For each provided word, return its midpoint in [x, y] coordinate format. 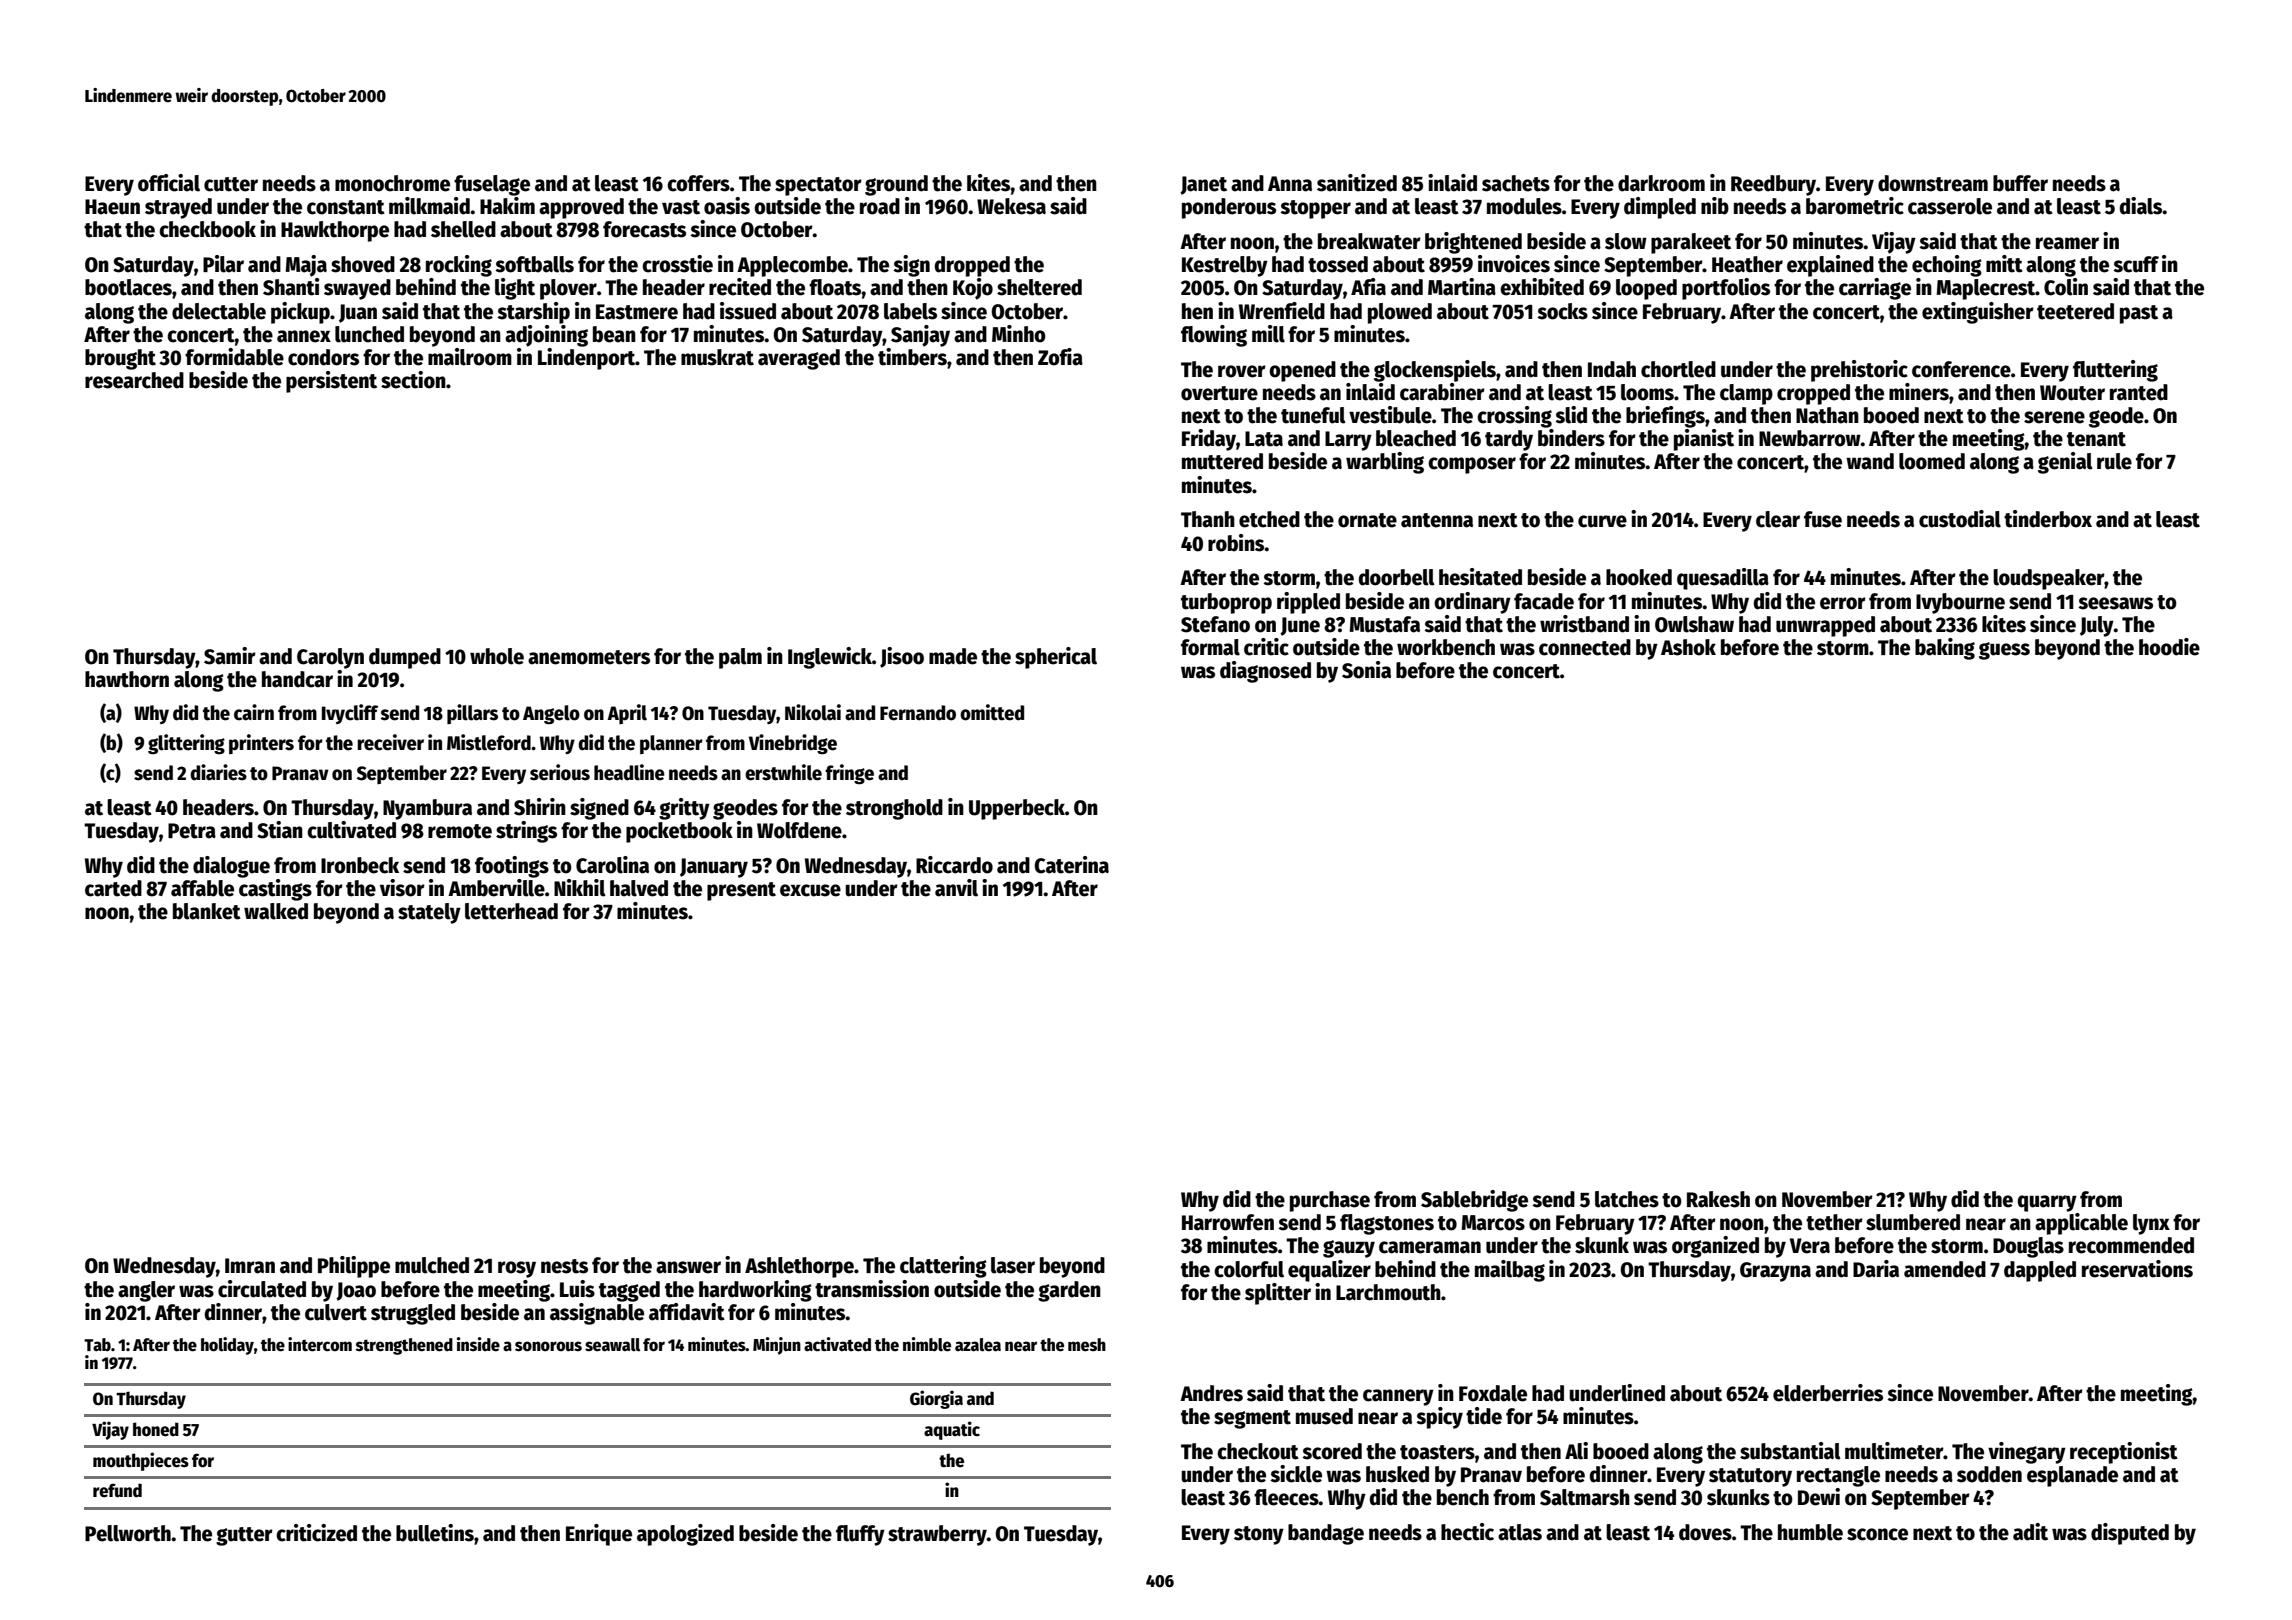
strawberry [937, 1535]
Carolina [612, 865]
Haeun [112, 207]
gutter [244, 1536]
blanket [207, 911]
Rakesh [1718, 1199]
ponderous [1229, 208]
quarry [2047, 1203]
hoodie [2169, 647]
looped [1646, 289]
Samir [230, 656]
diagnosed [1265, 672]
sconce [1877, 1534]
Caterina [1071, 865]
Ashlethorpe [799, 1267]
